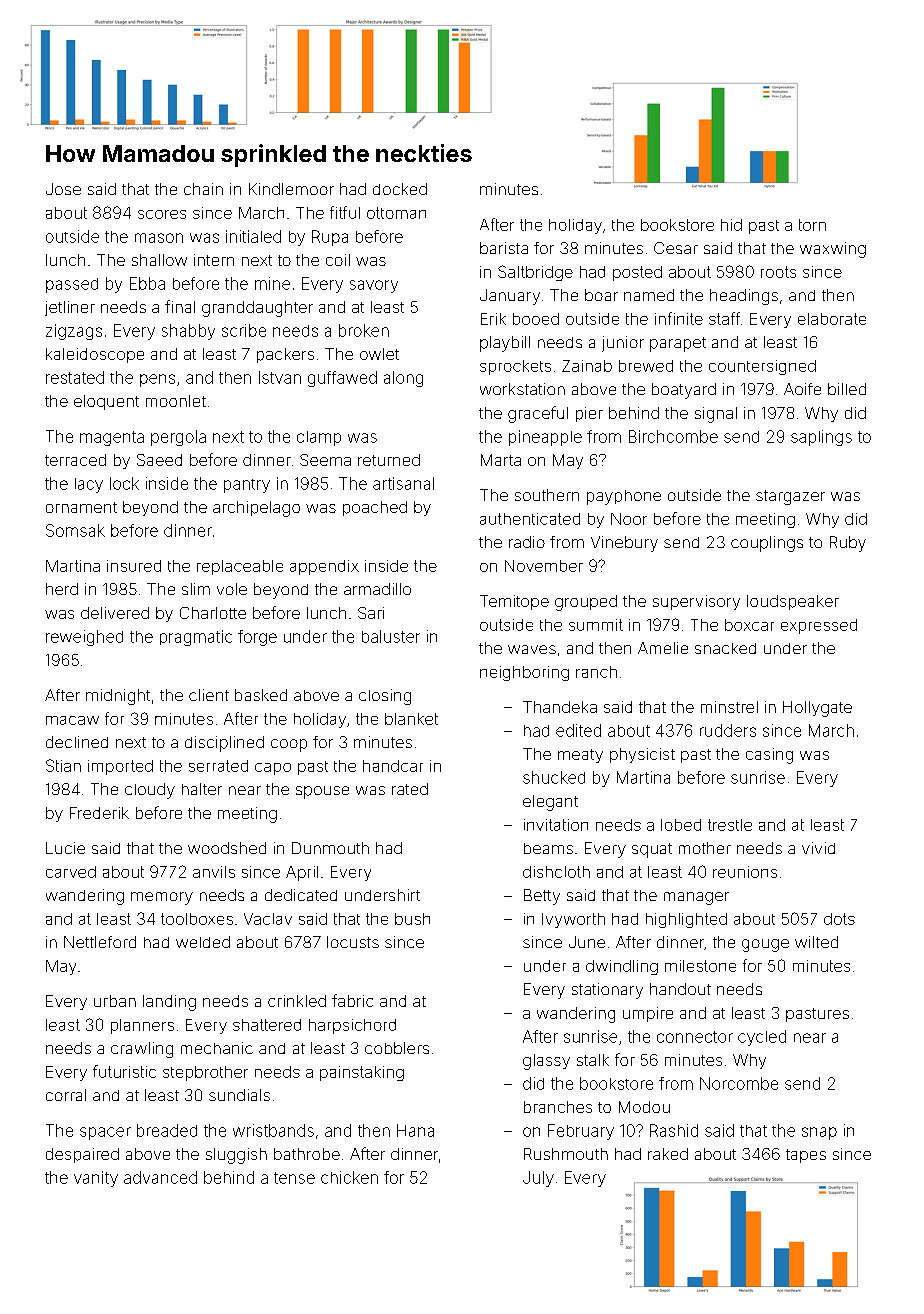  I want to click on Zainab, so click(587, 366).
